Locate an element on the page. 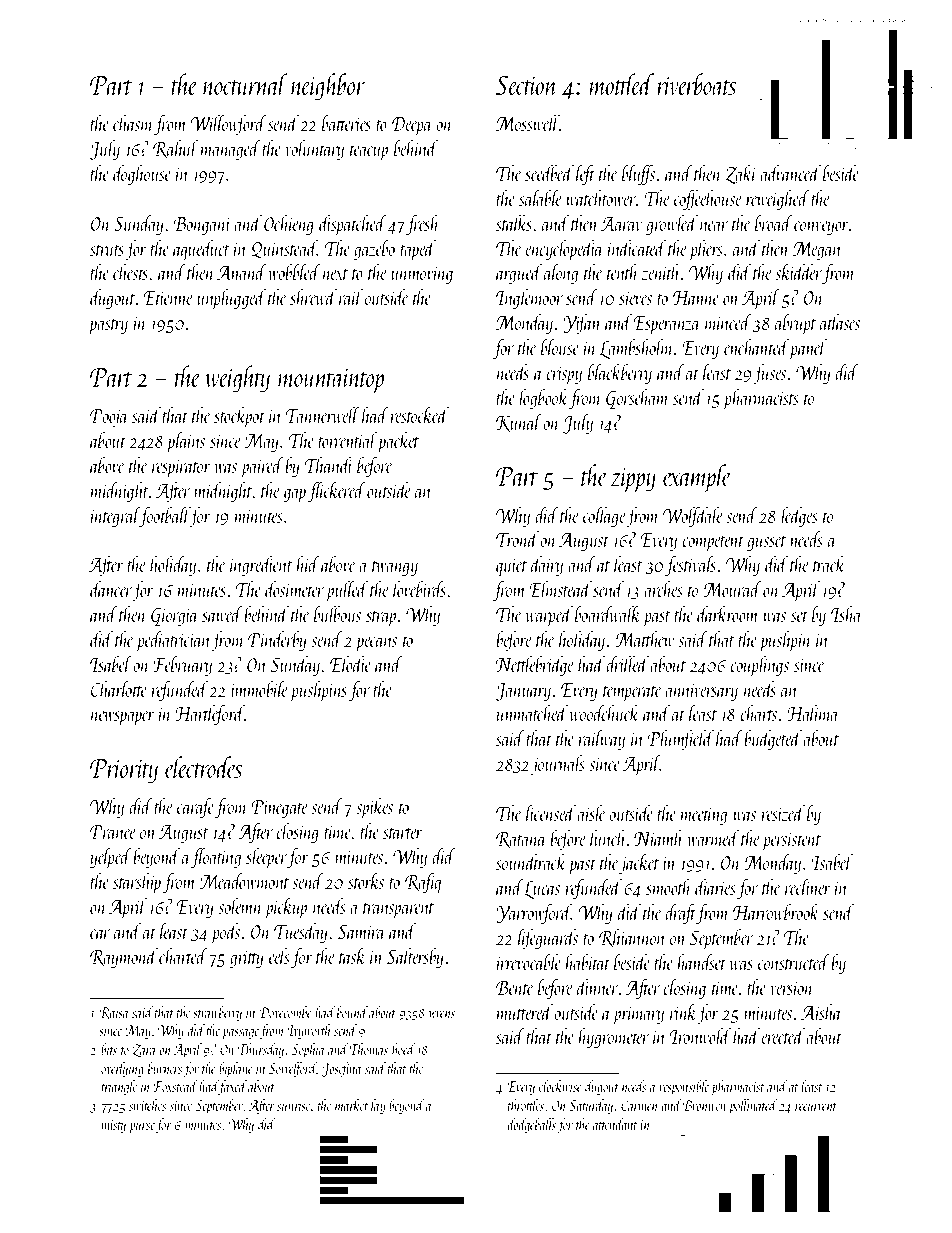 Image resolution: width=952 pixels, height=1233 pixels. carafe is located at coordinates (195, 808).
